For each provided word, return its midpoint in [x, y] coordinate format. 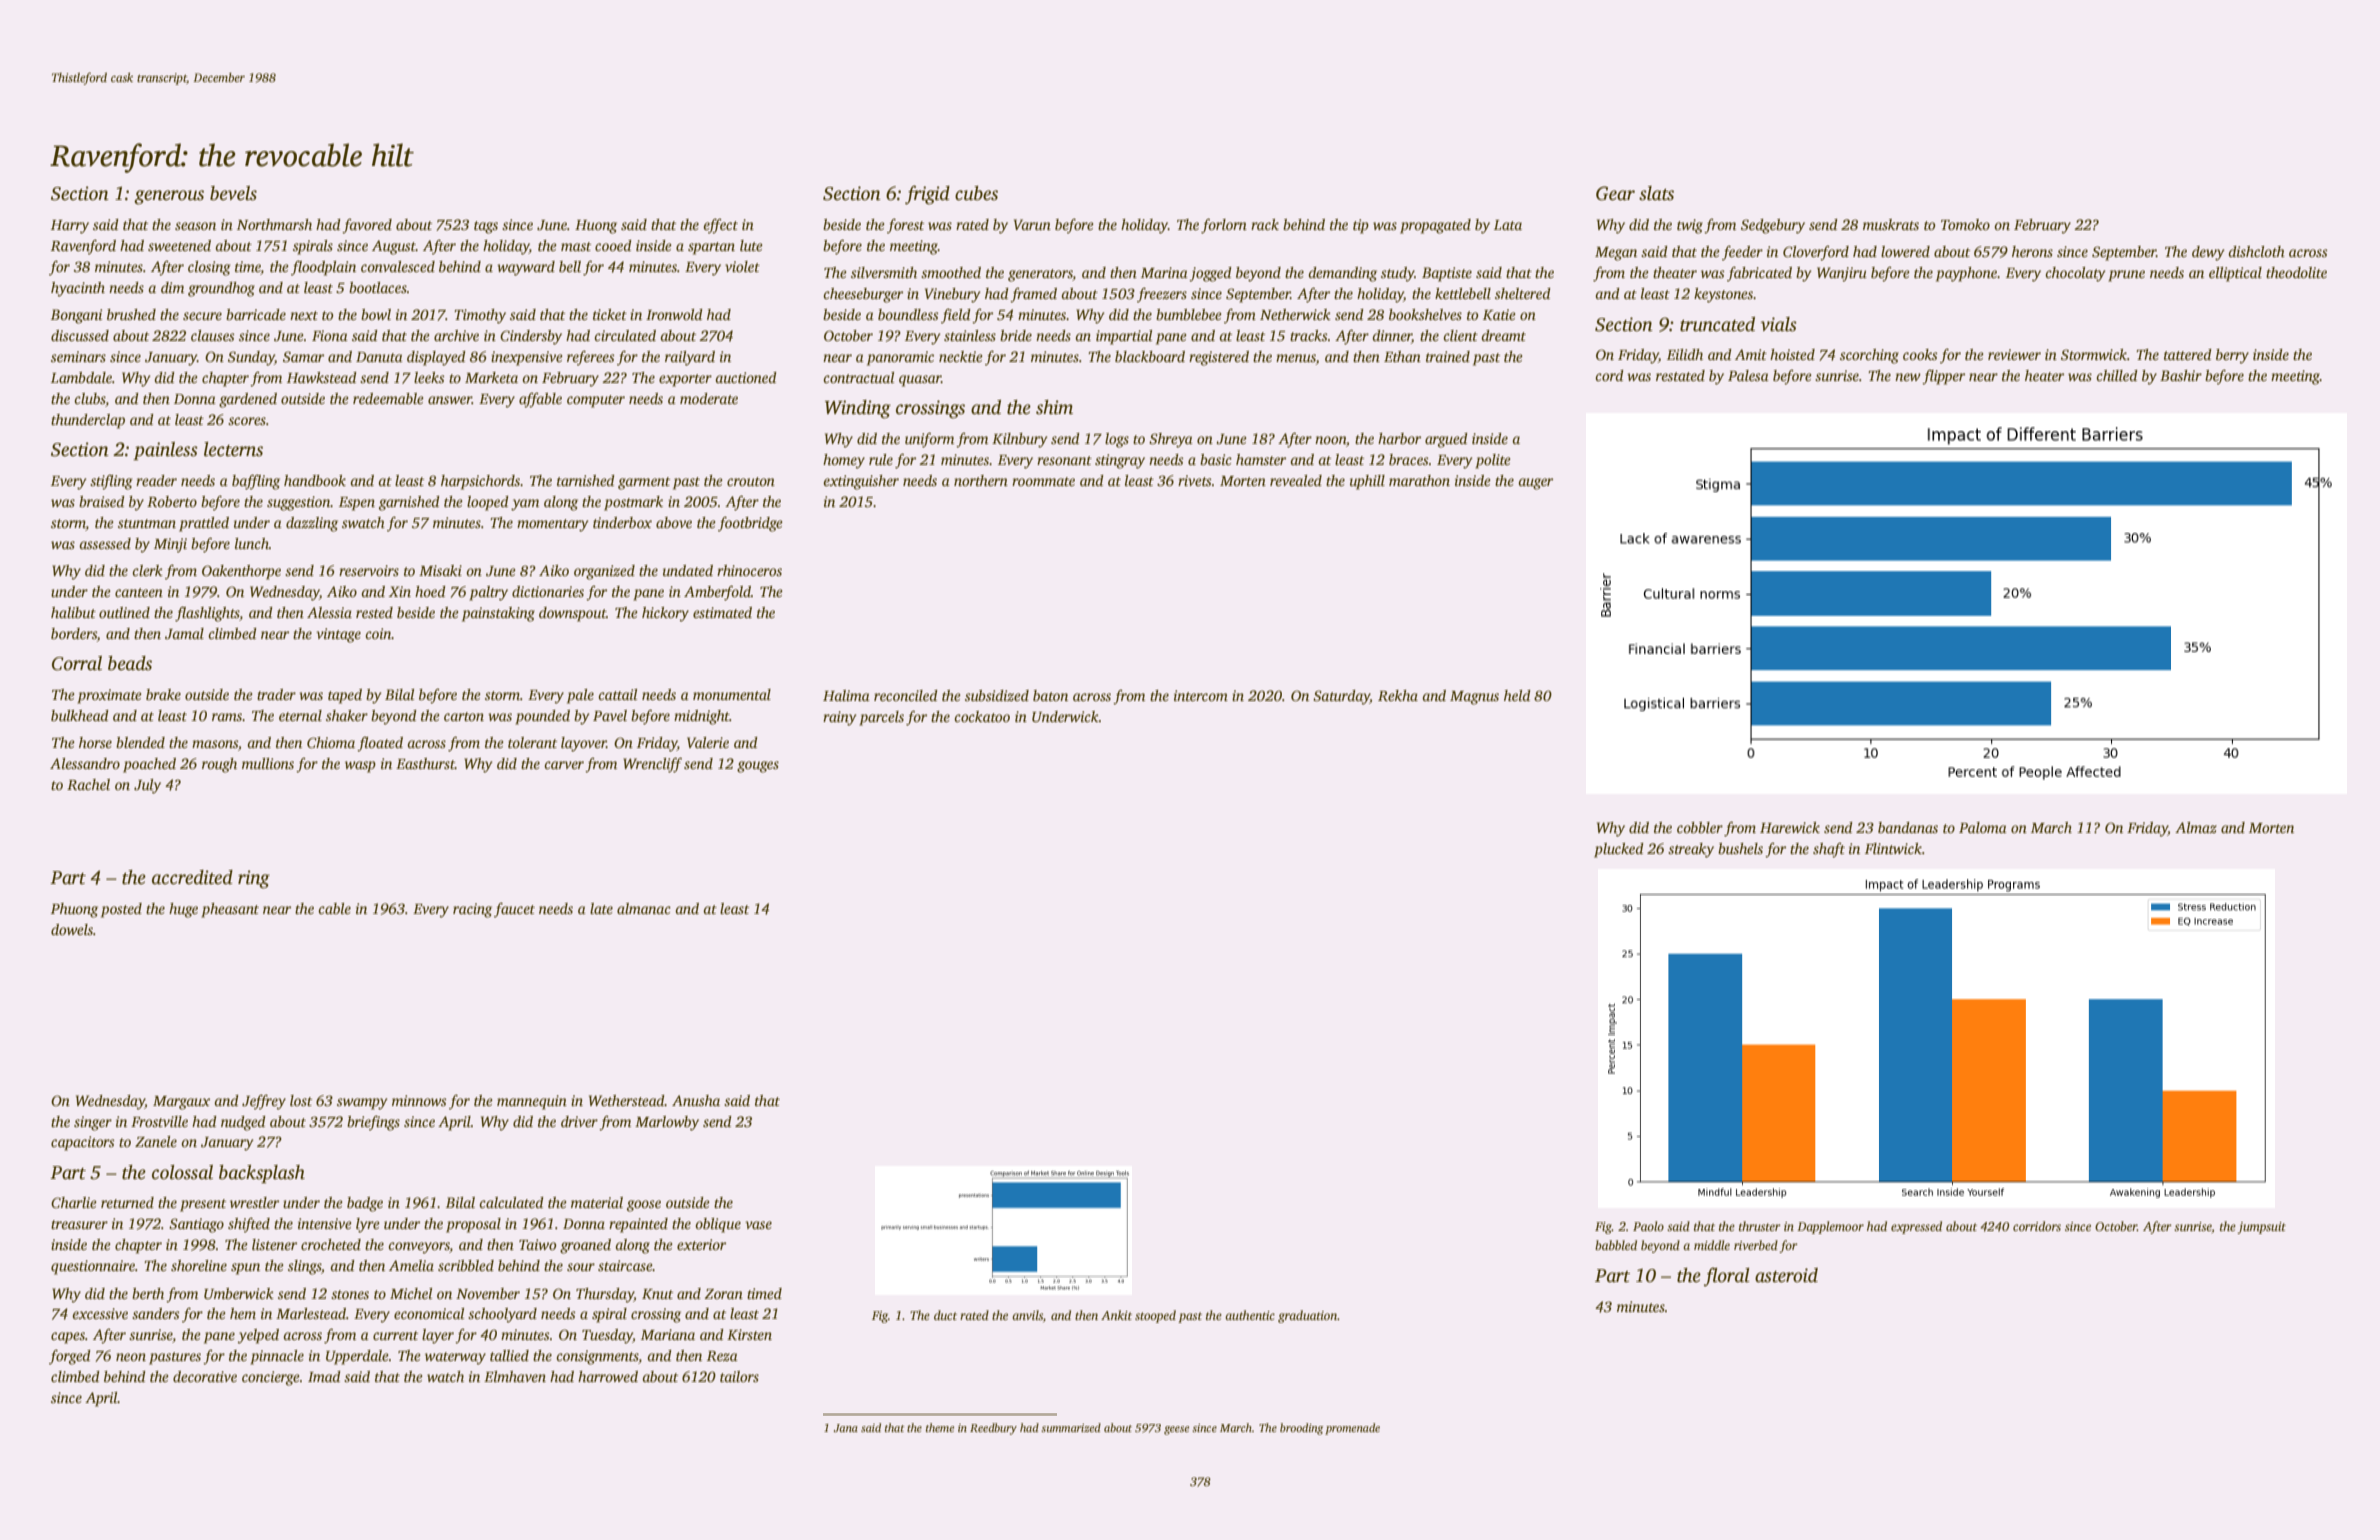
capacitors [83, 1143]
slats [1656, 193]
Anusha [696, 1100]
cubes [976, 193]
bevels [233, 193]
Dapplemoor [1830, 1227]
